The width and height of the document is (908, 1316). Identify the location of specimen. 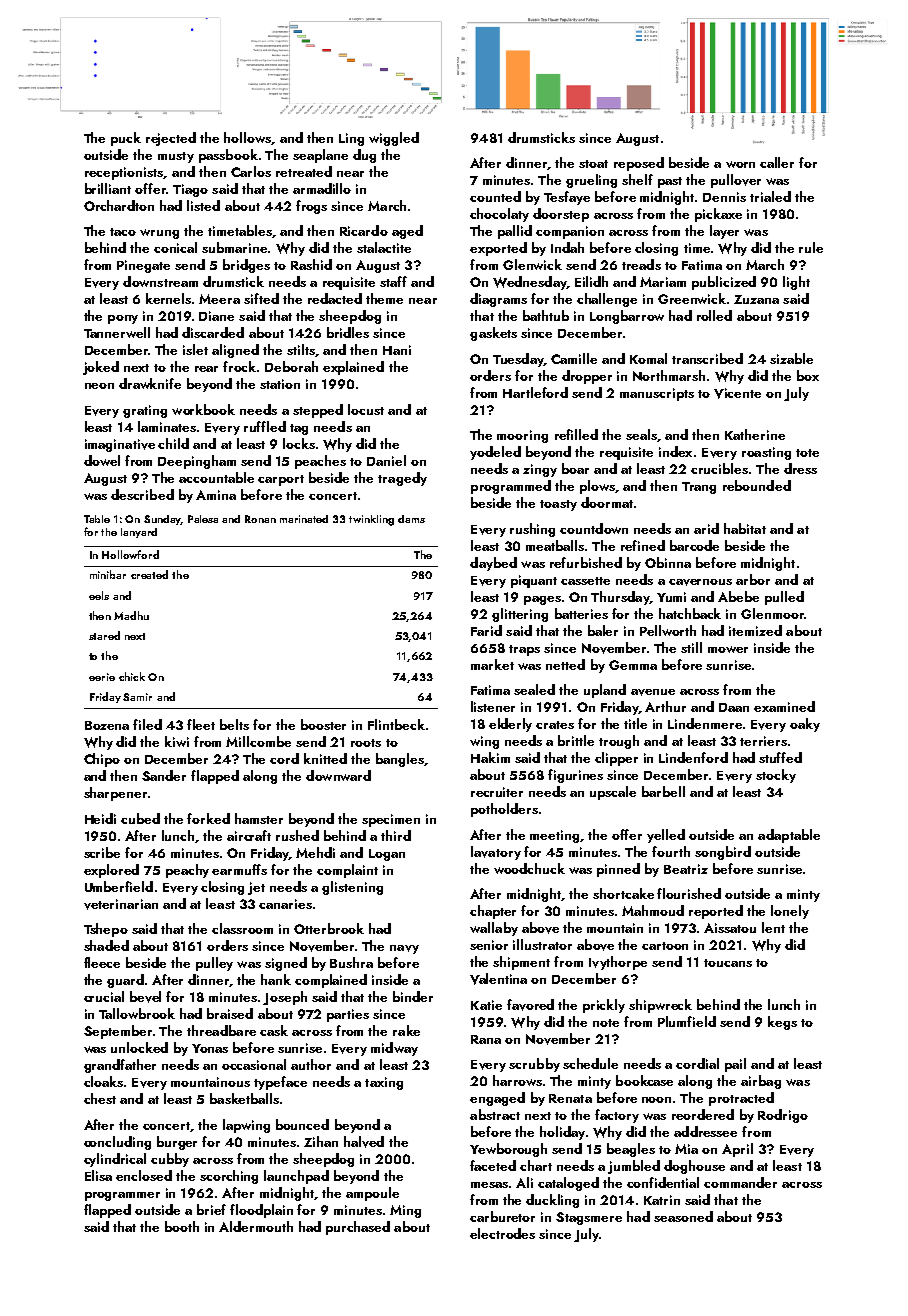
(391, 820).
